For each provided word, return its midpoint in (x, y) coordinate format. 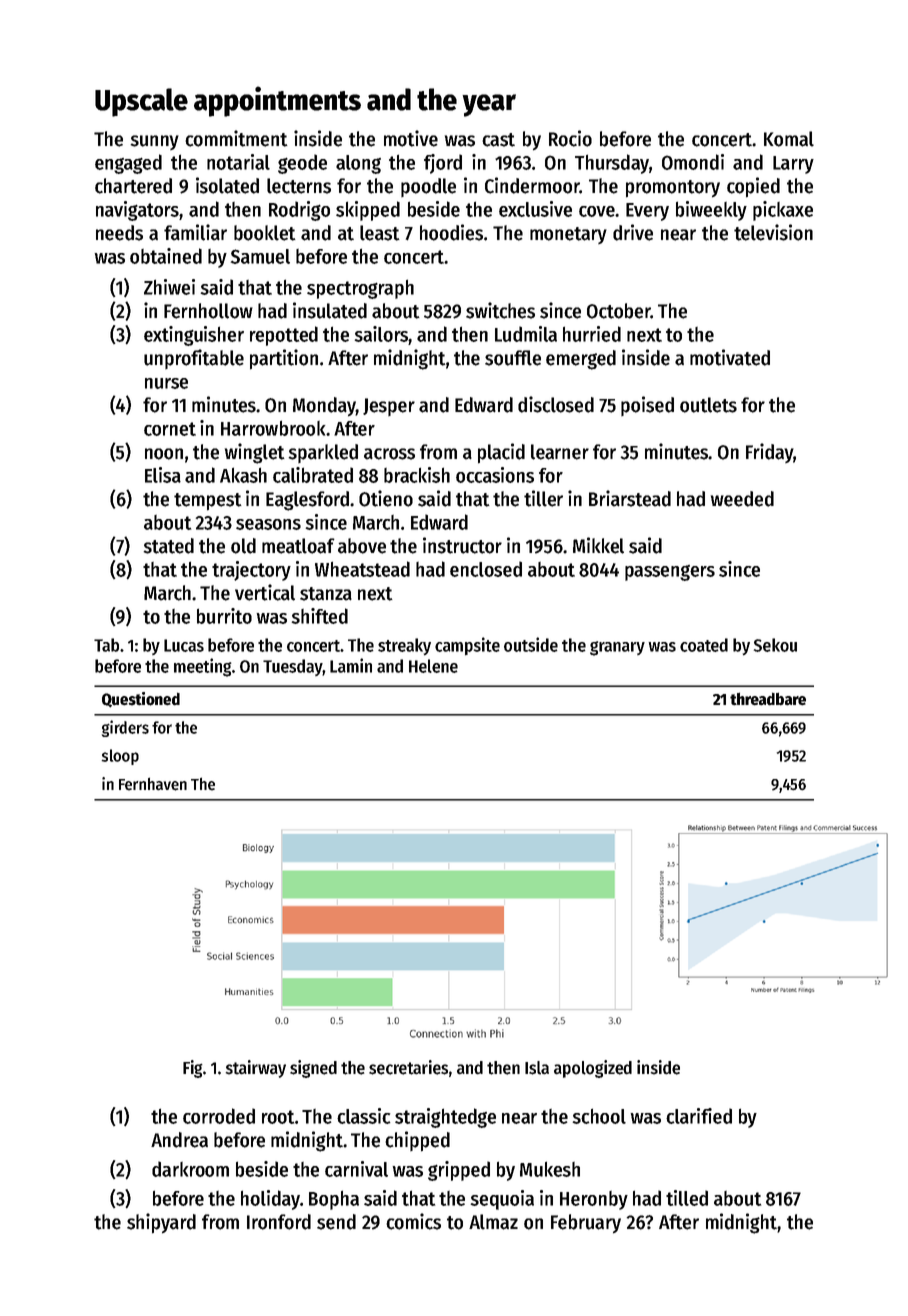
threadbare (768, 699)
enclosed (486, 569)
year (489, 105)
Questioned (141, 700)
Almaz (493, 1222)
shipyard (161, 1223)
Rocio (570, 138)
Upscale (141, 102)
